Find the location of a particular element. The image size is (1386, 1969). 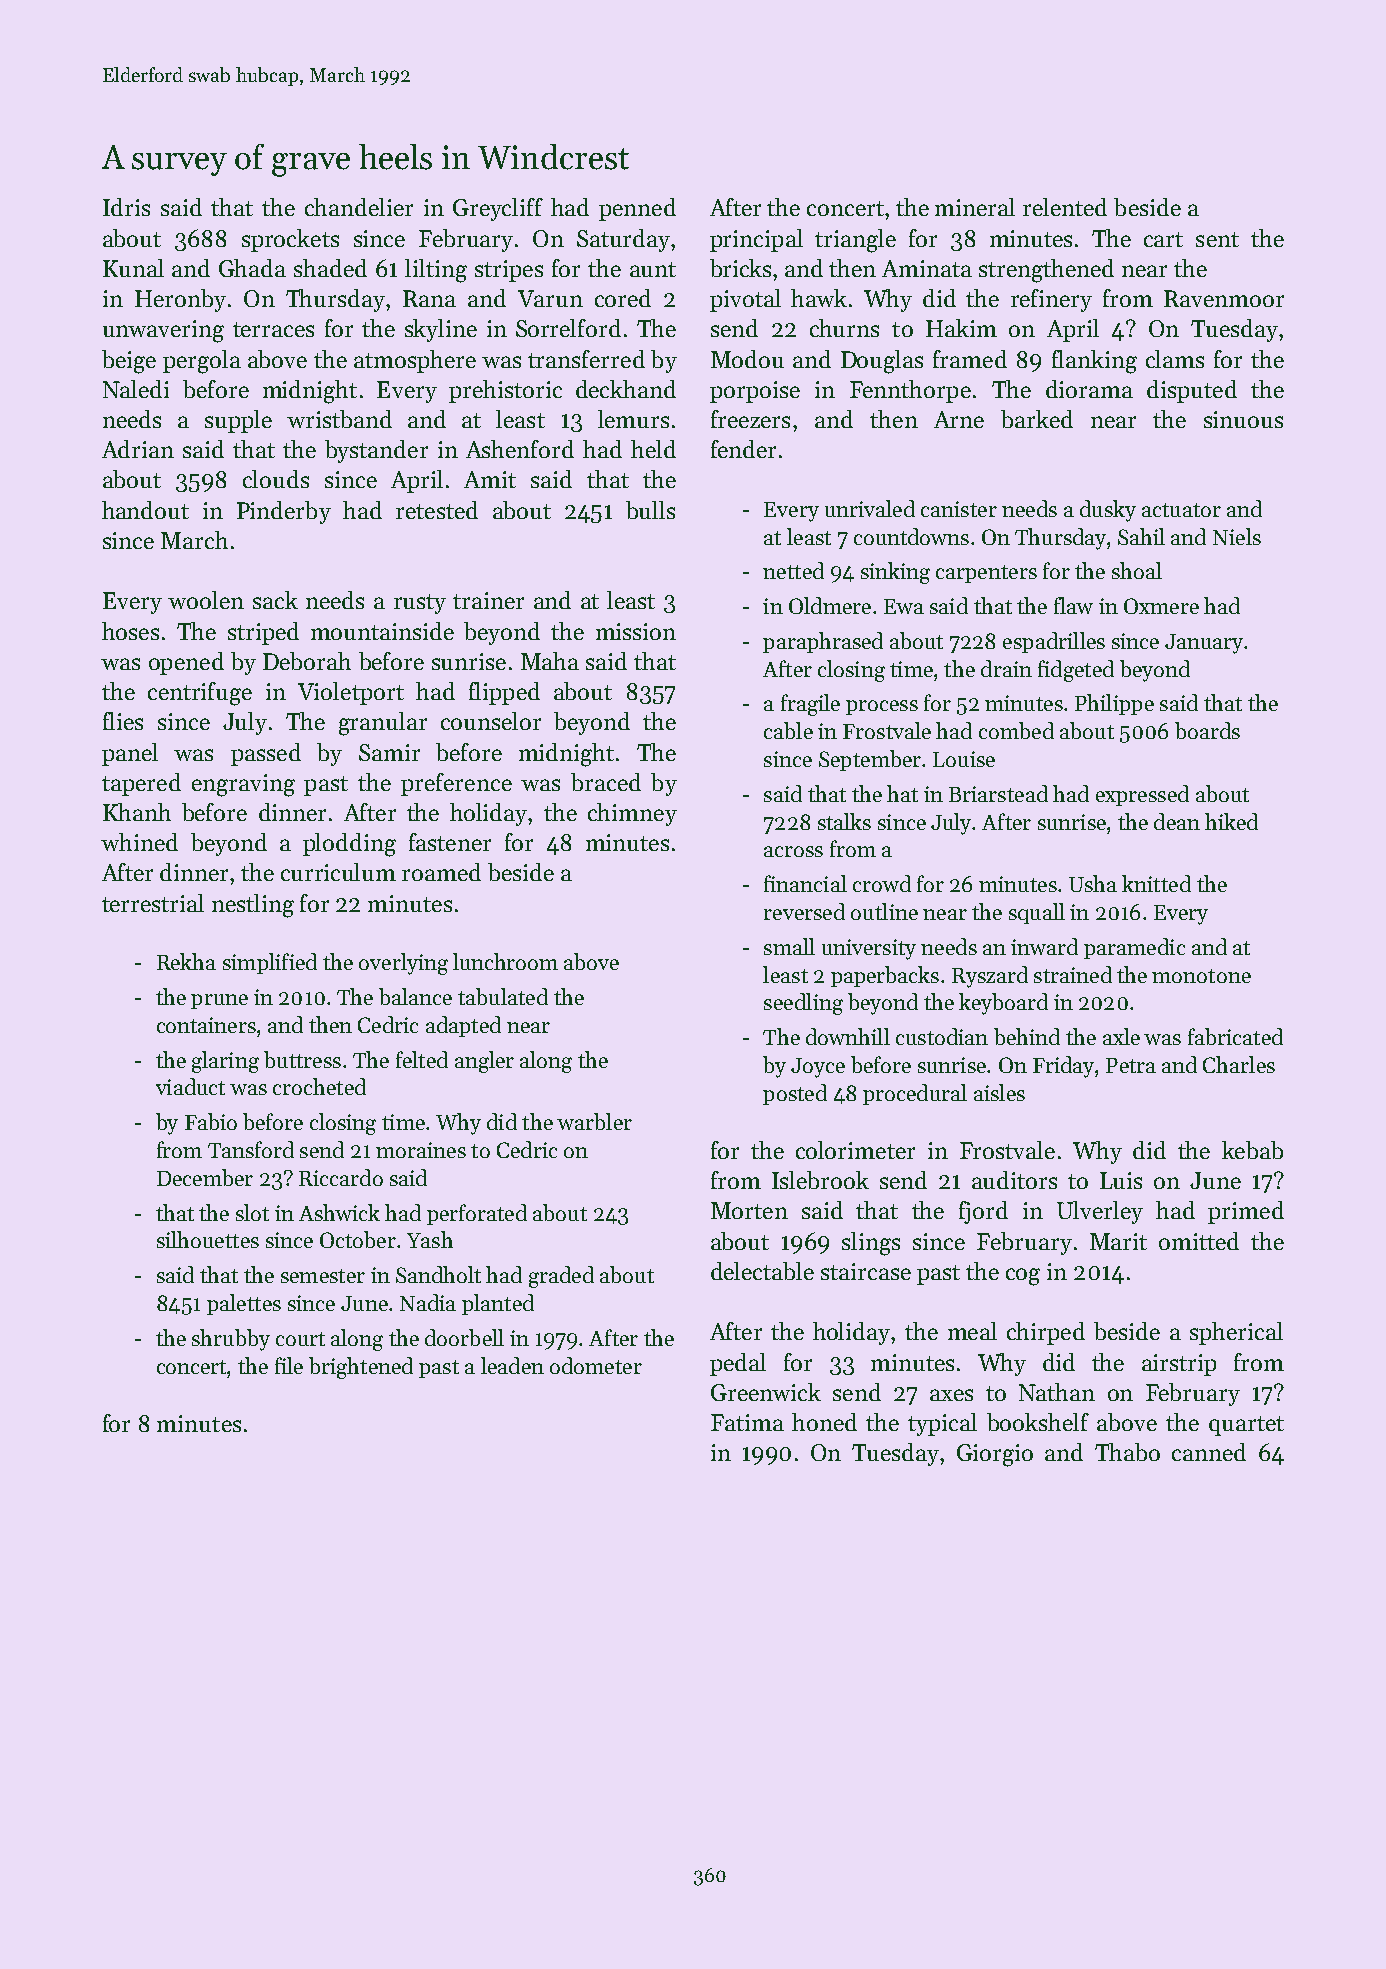

sent is located at coordinates (1217, 239).
